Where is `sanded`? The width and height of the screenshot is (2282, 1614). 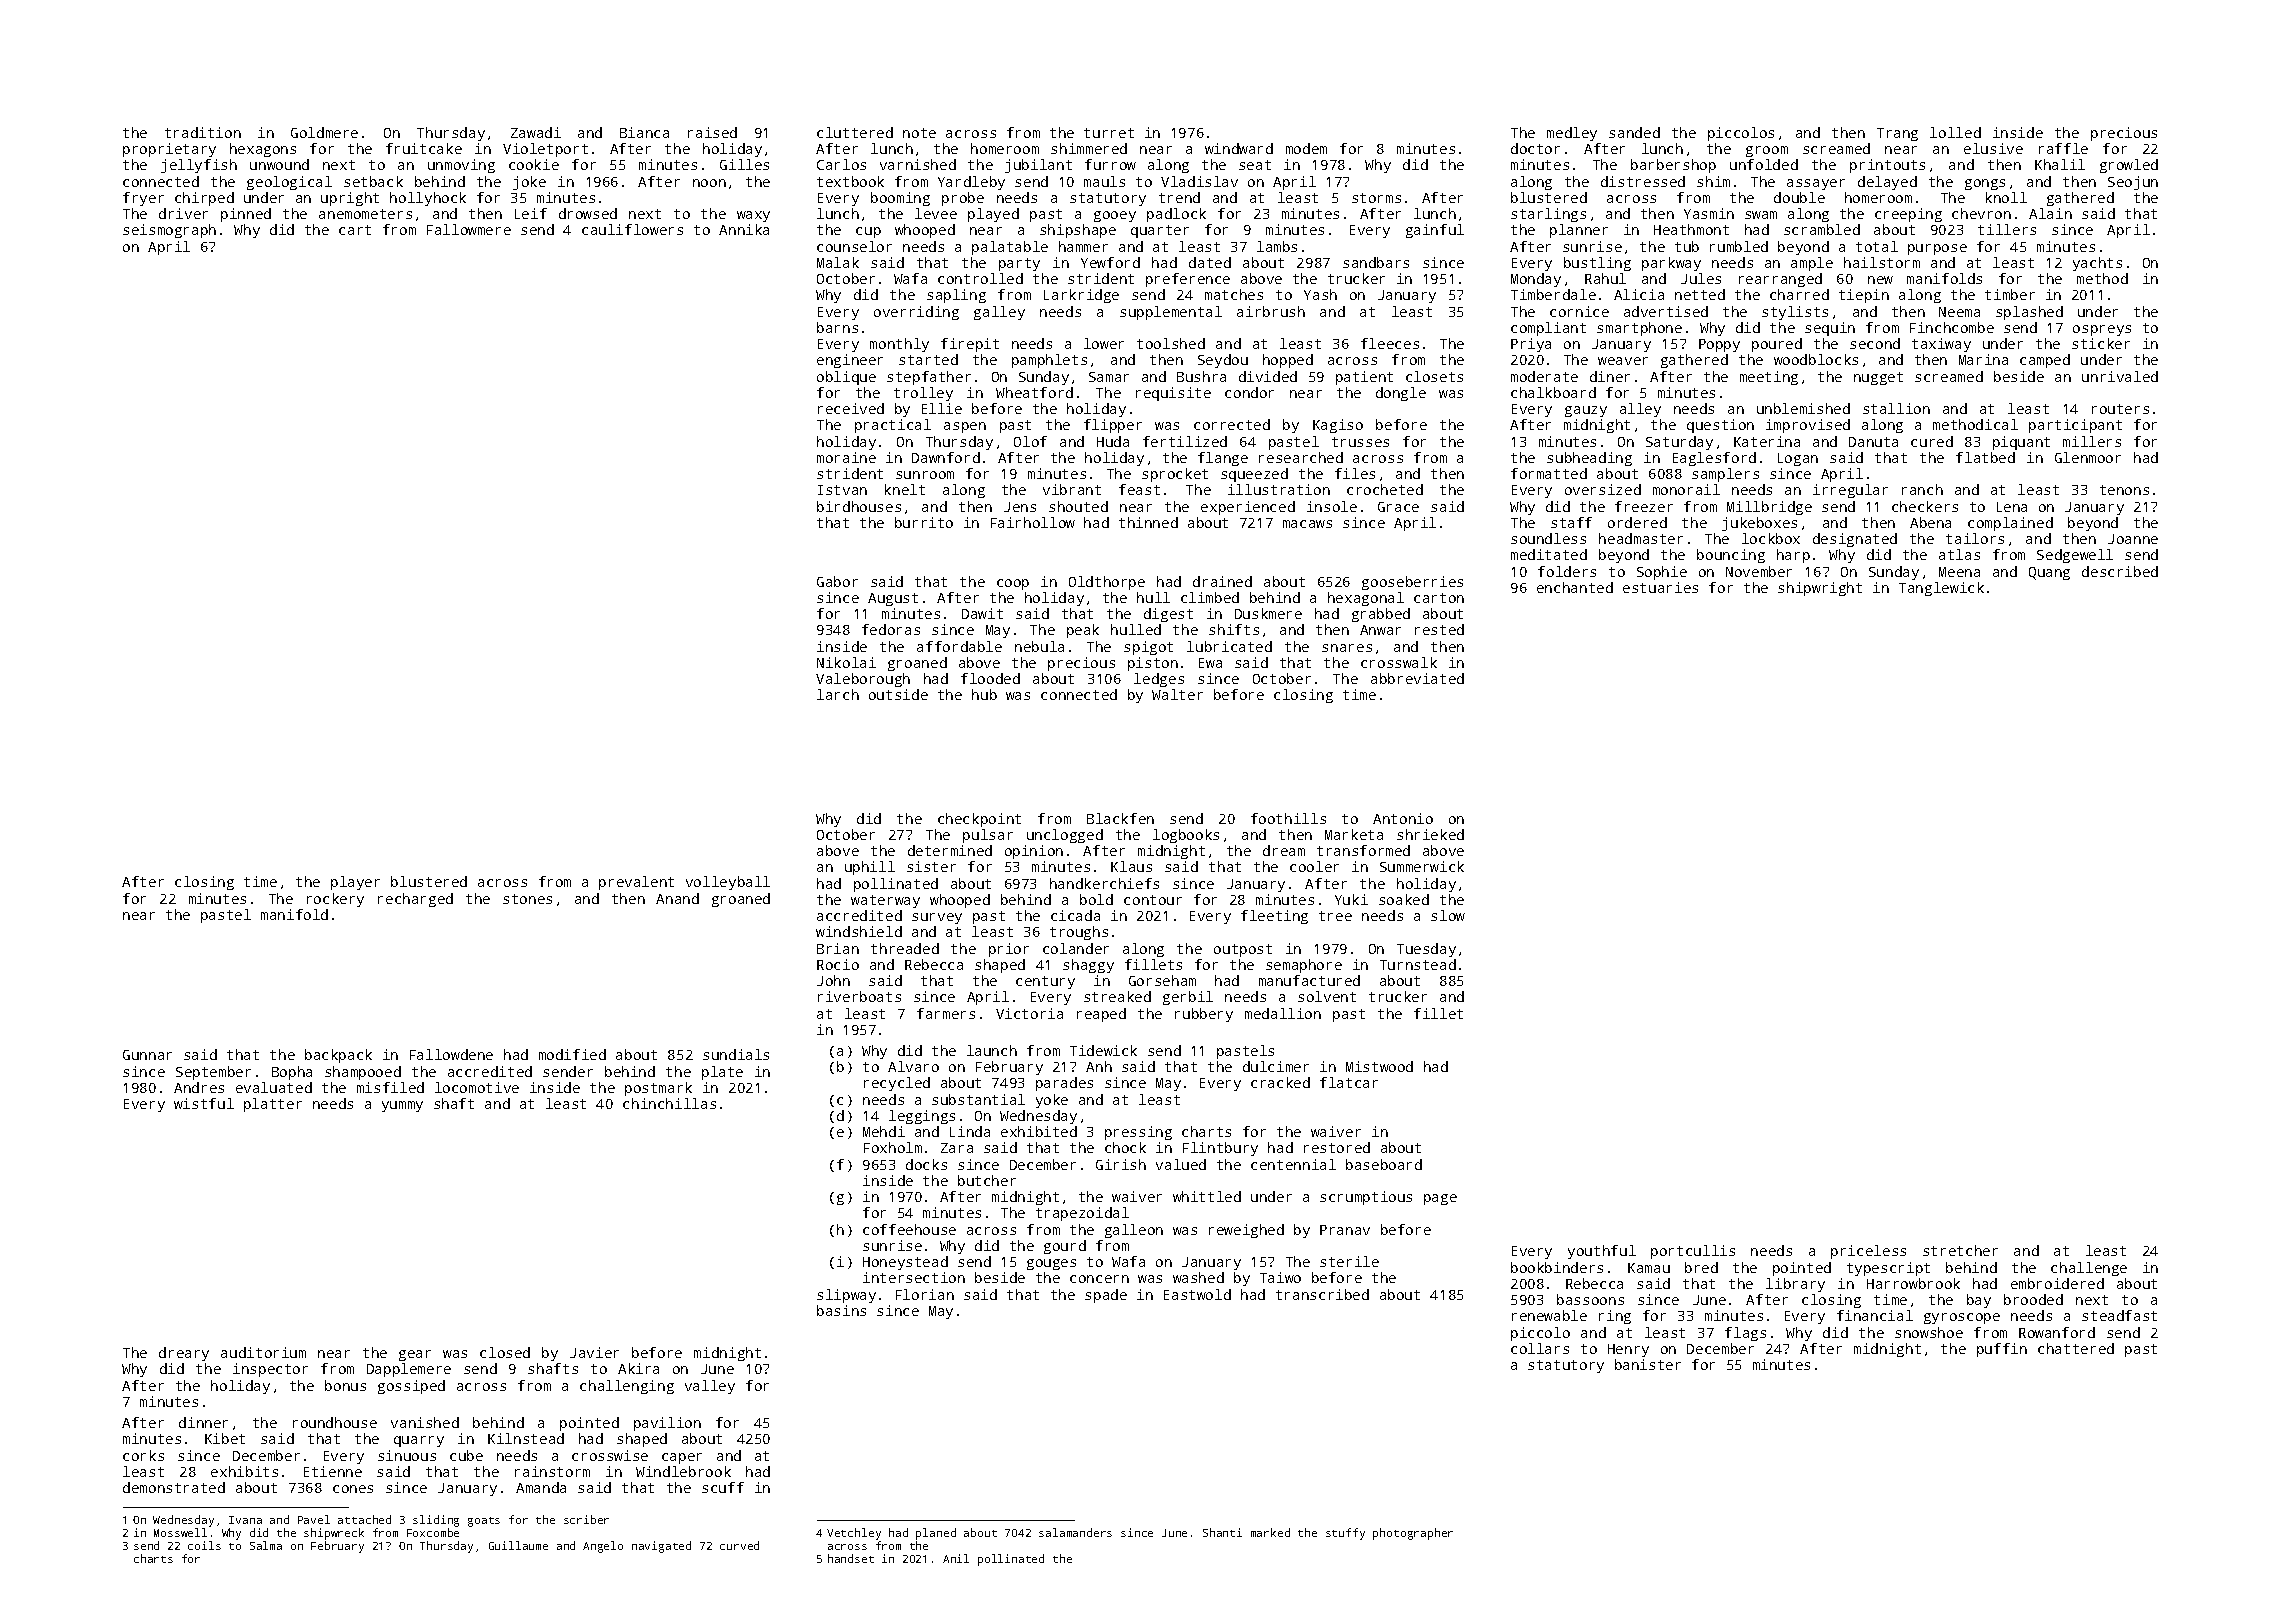 sanded is located at coordinates (1634, 132).
